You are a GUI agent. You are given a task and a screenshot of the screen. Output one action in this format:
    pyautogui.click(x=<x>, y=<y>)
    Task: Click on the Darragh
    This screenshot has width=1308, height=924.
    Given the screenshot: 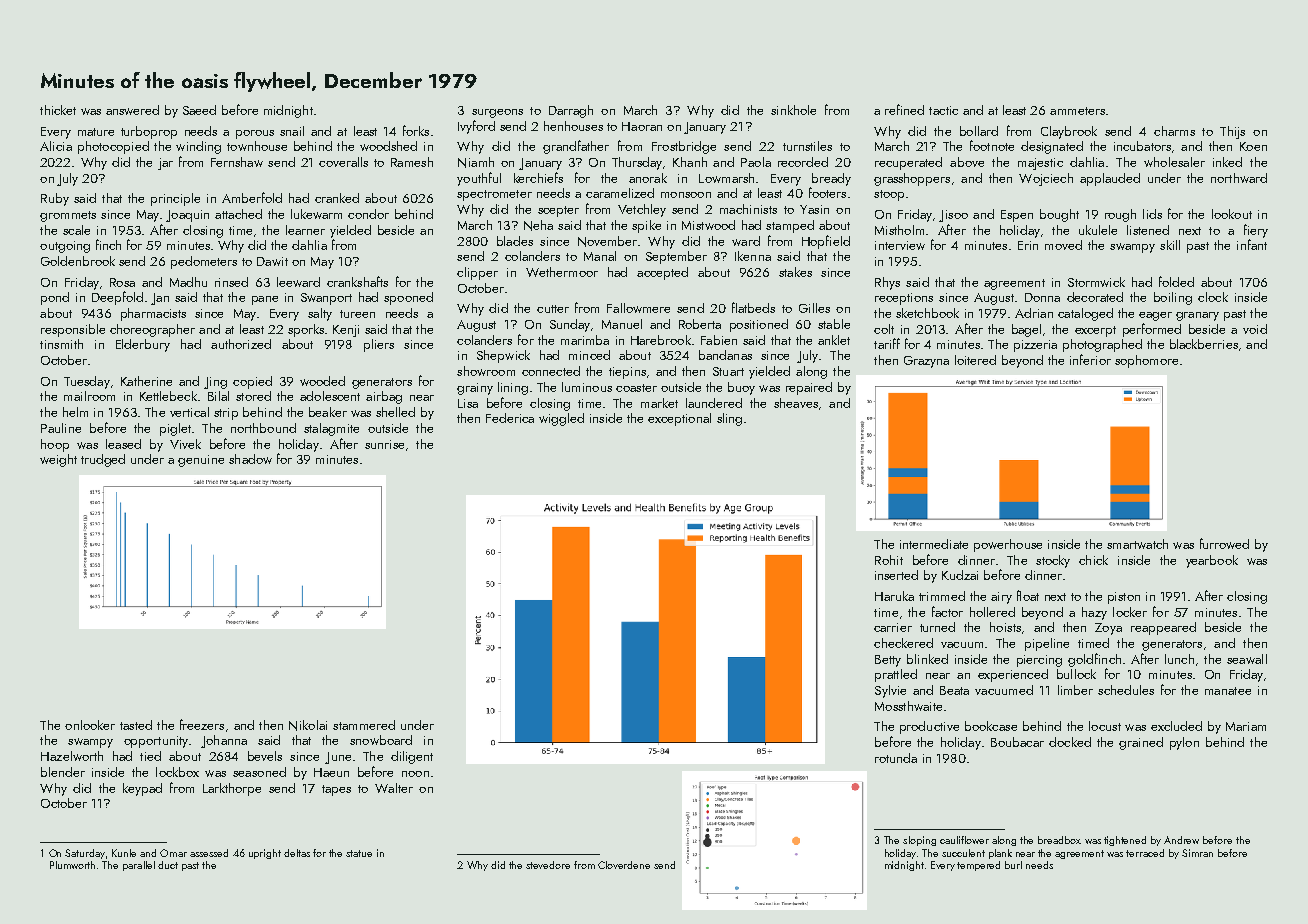 What is the action you would take?
    pyautogui.click(x=571, y=111)
